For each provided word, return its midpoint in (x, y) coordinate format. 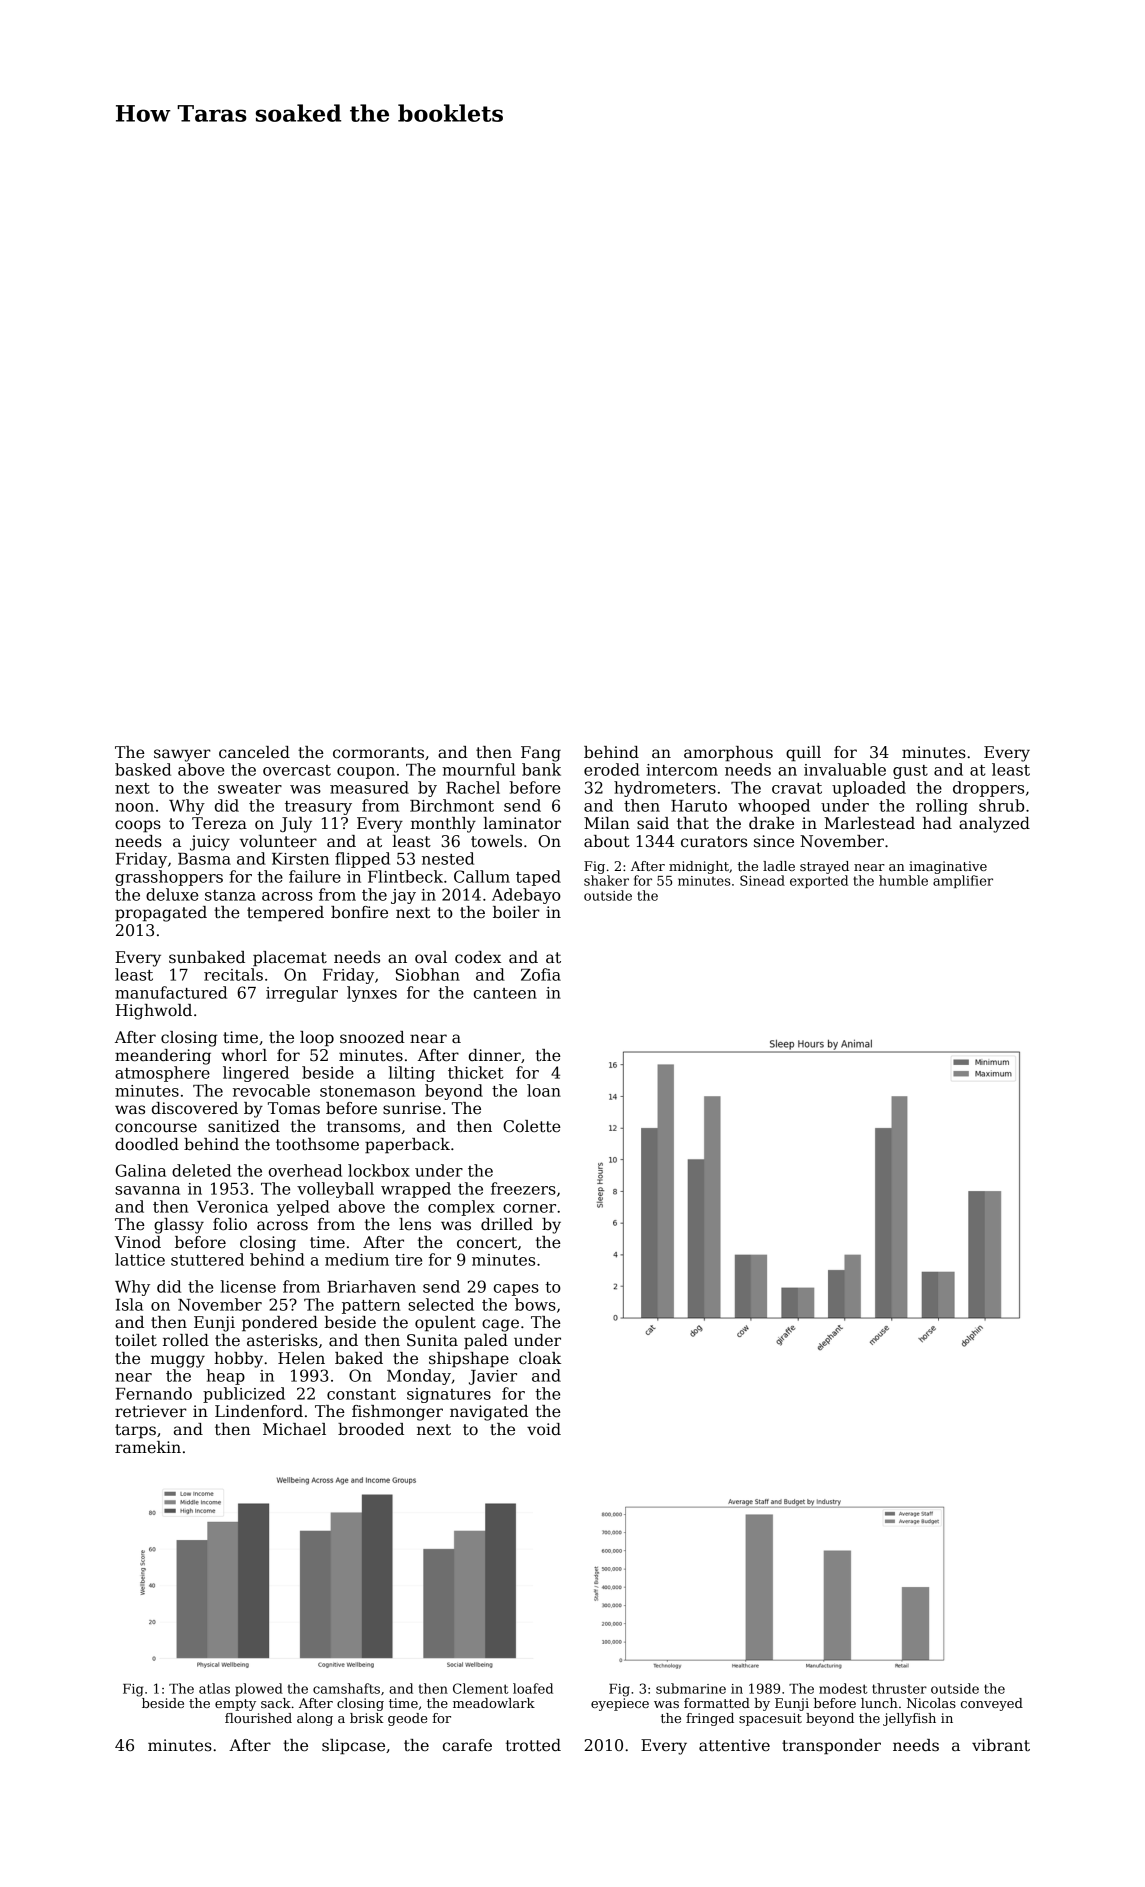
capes (516, 1290)
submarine (691, 1688)
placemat (290, 959)
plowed (259, 1689)
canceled (254, 752)
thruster (899, 1688)
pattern (371, 1307)
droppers (988, 789)
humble (903, 880)
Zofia (541, 974)
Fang (541, 754)
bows (535, 1304)
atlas (214, 1688)
